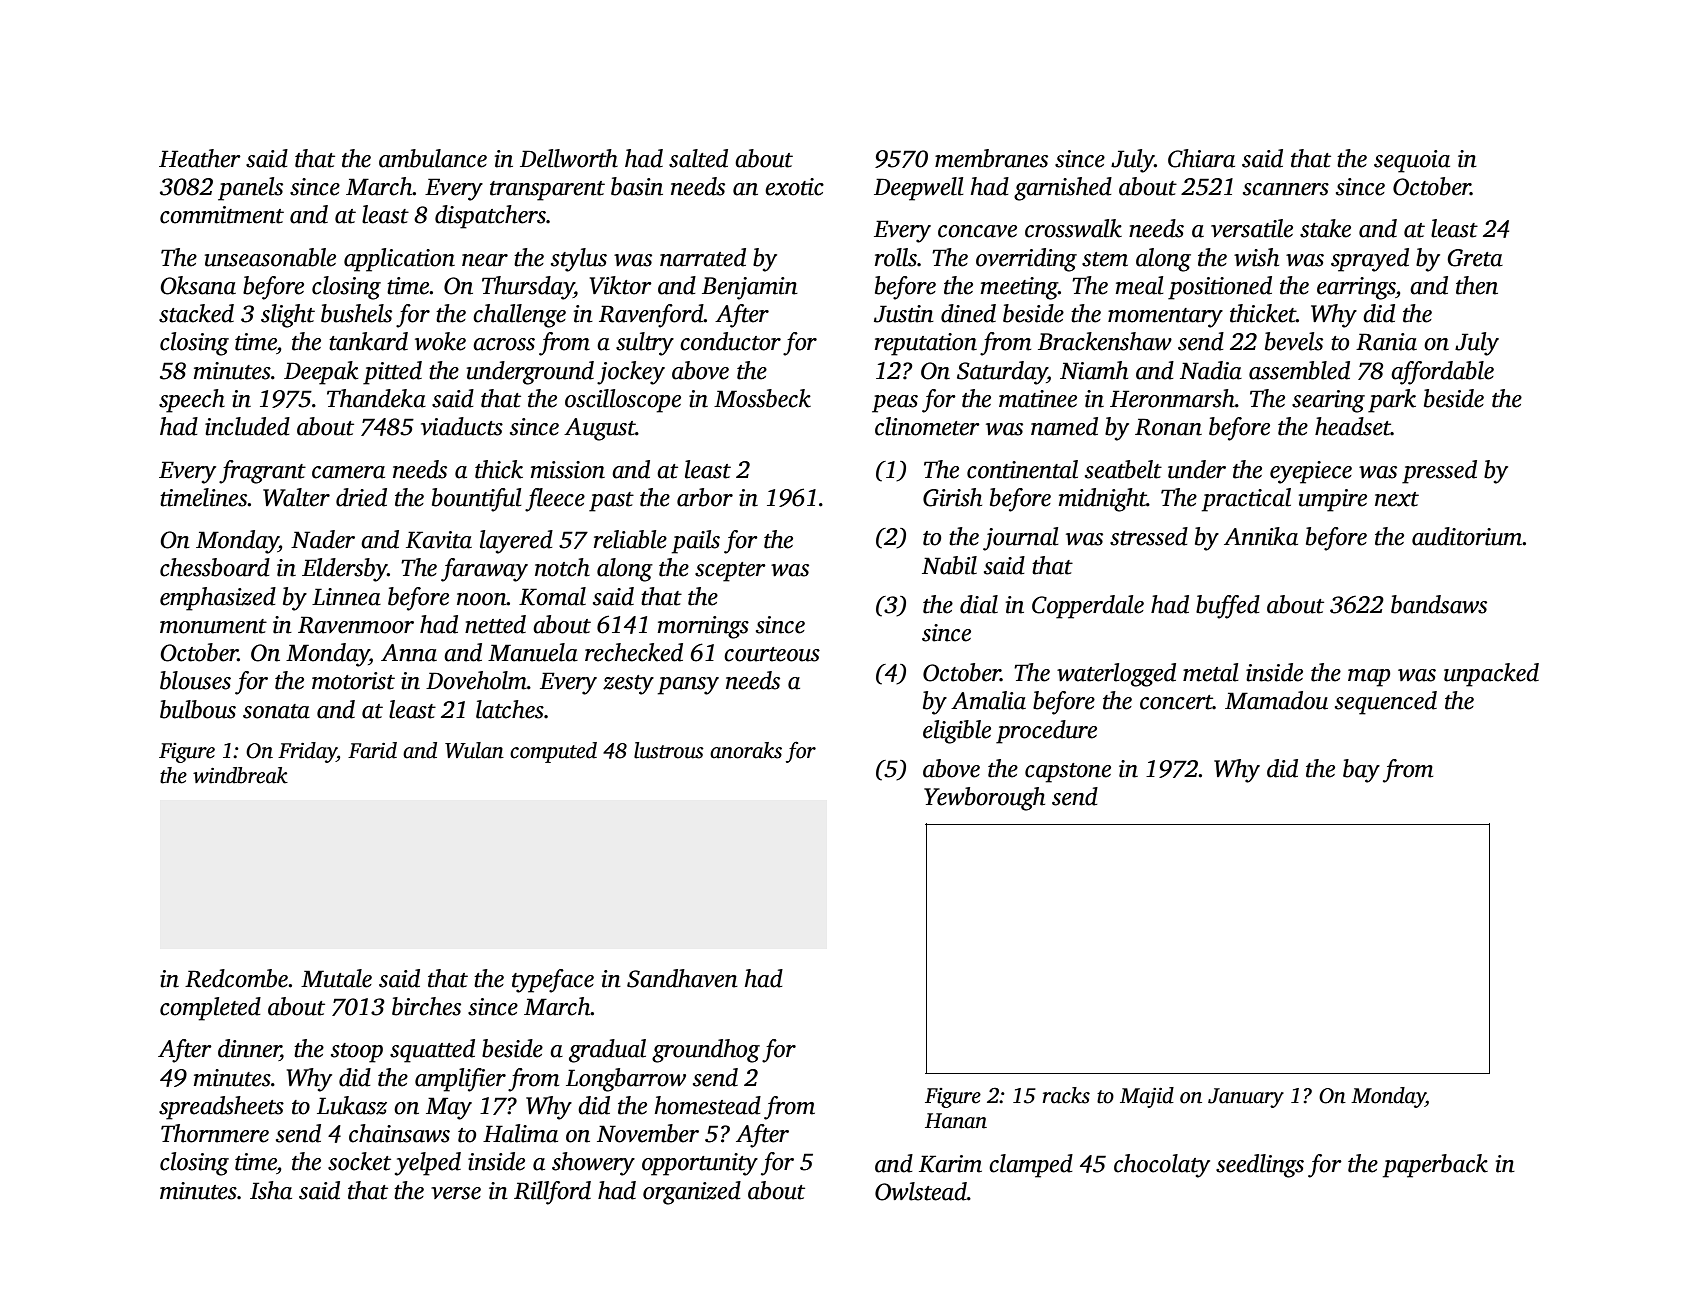 This document has width=1701, height=1314. Describe the element at coordinates (432, 1051) in the document. I see `squatted` at that location.
